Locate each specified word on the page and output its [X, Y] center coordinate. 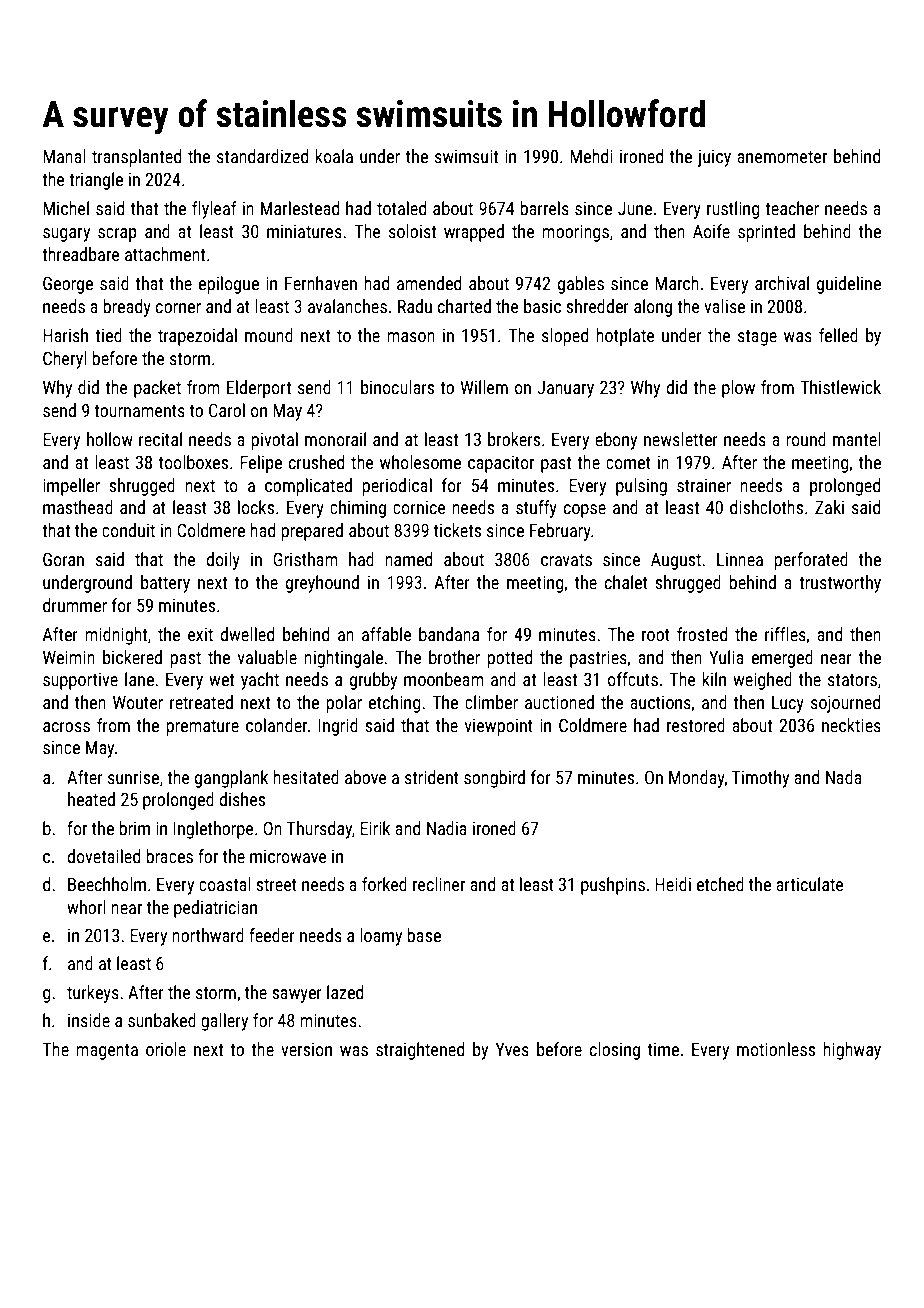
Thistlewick [840, 387]
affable [386, 634]
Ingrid [338, 727]
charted [464, 306]
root [656, 635]
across [66, 727]
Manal [64, 156]
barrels [545, 208]
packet [157, 389]
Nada [844, 777]
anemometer [782, 157]
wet [221, 680]
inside [89, 1020]
